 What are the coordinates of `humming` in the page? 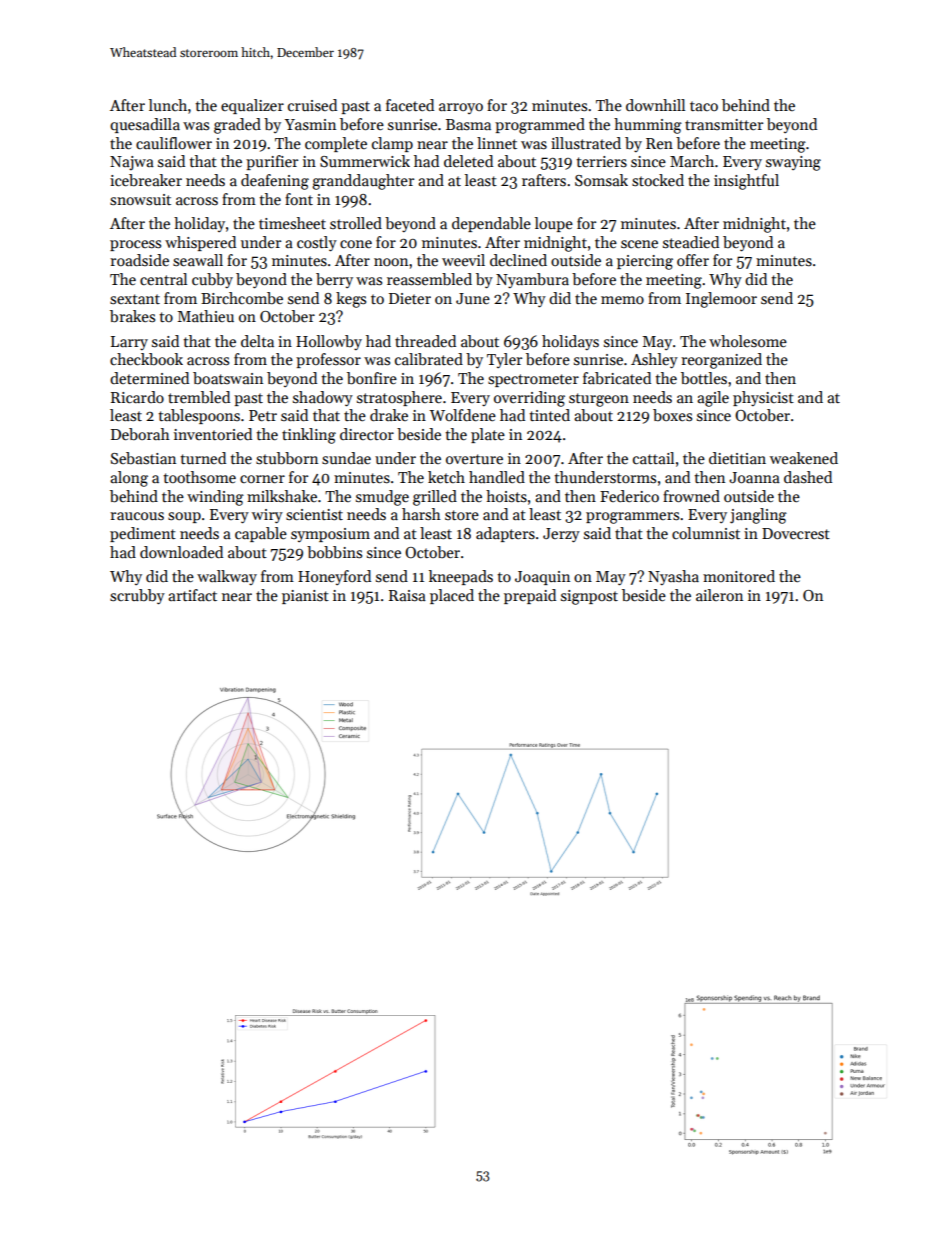 It's located at (648, 126).
